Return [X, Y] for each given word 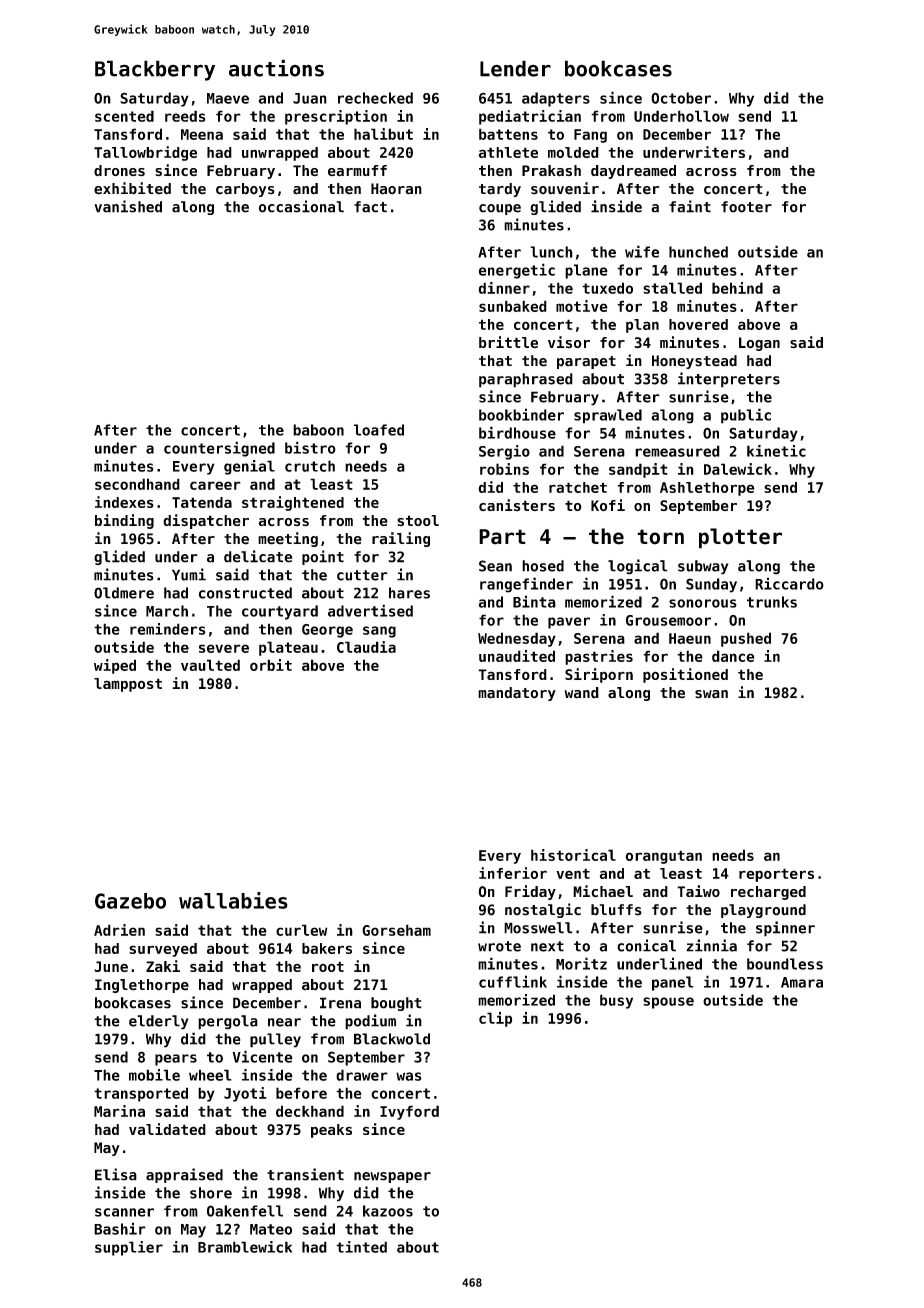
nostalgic [543, 910]
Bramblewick [245, 1247]
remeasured [677, 451]
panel [673, 983]
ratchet [578, 487]
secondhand [137, 484]
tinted [361, 1247]
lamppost [128, 685]
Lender [515, 68]
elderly [159, 1022]
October [681, 98]
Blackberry [155, 70]
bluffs [616, 910]
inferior [513, 873]
